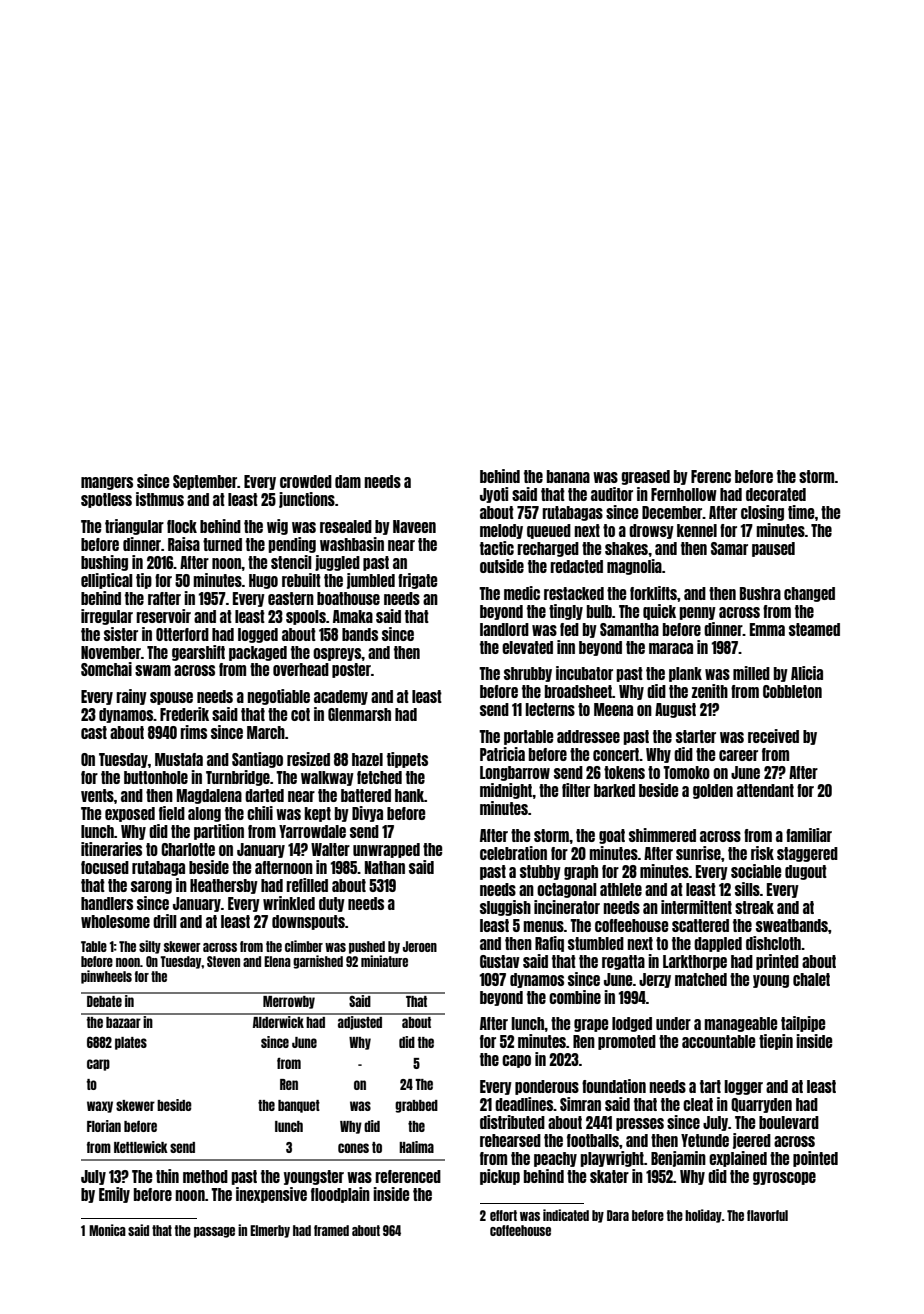  Describe the element at coordinates (348, 481) in the image. I see `dam` at that location.
